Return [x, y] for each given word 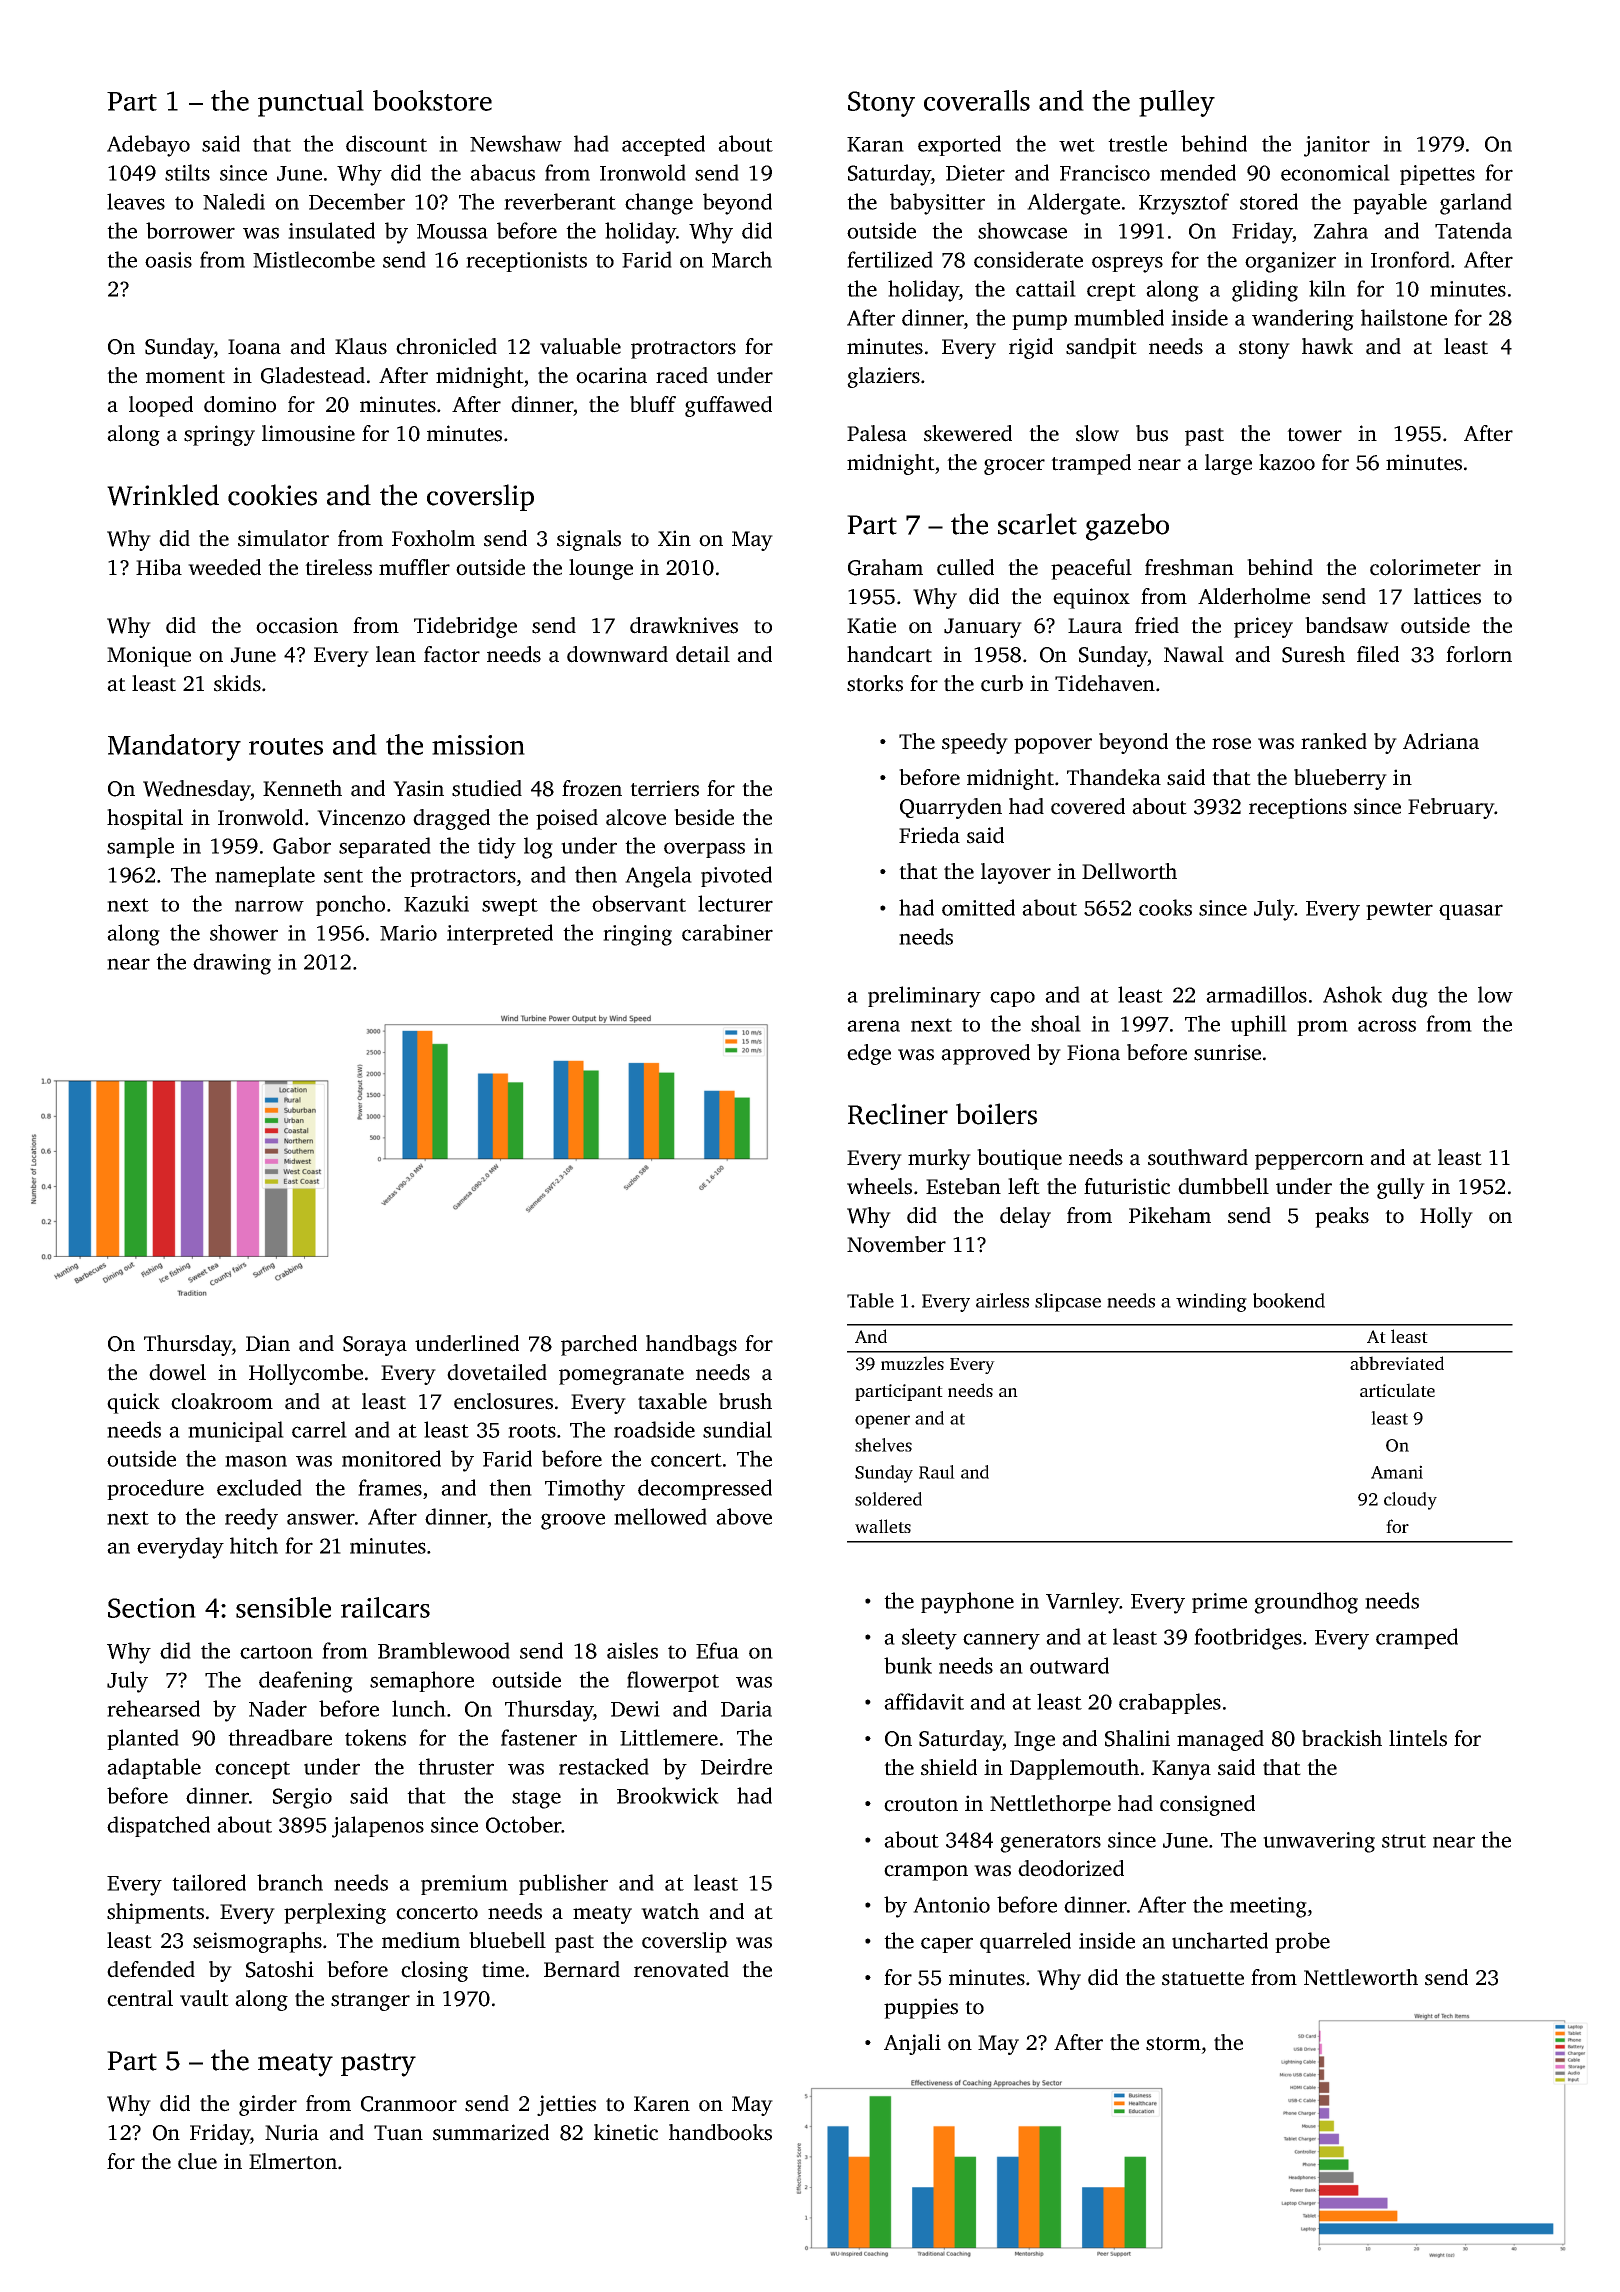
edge [869, 1054]
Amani [1397, 1472]
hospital [145, 819]
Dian [268, 1343]
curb [1002, 683]
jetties [566, 2105]
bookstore [432, 100]
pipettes [1437, 175]
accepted [663, 145]
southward [1198, 1157]
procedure [155, 1489]
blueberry [1340, 779]
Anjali [912, 2044]
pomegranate [621, 1376]
